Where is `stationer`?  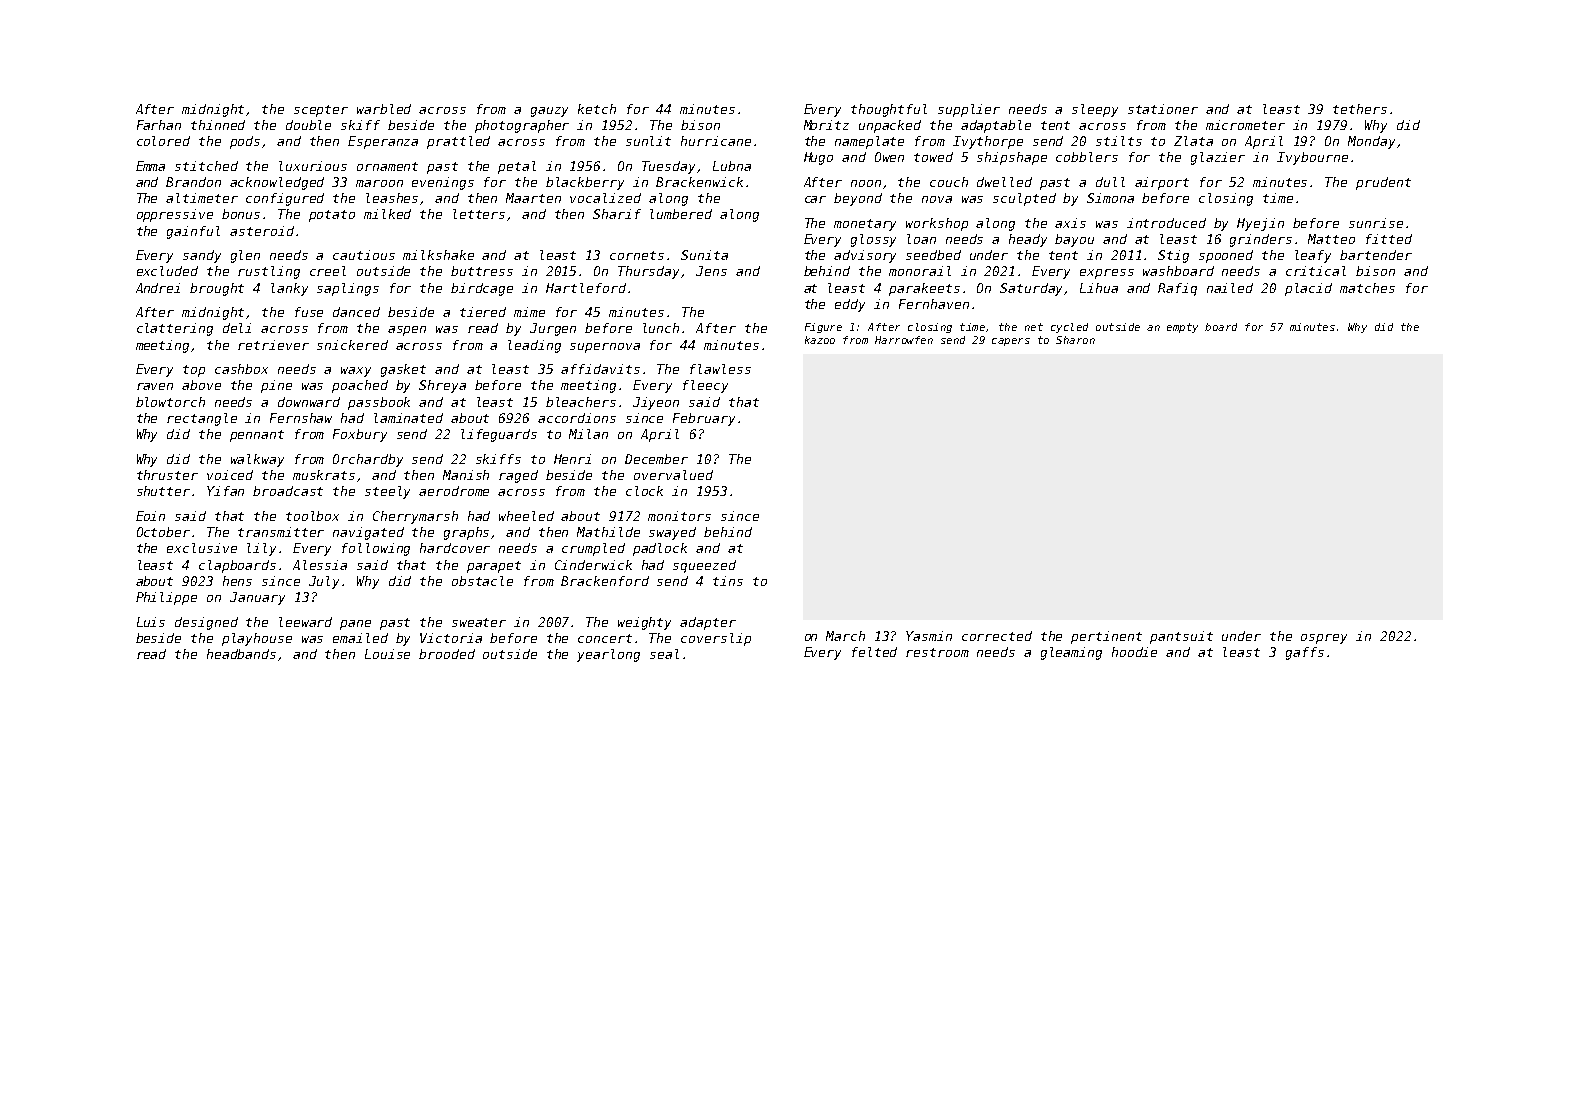 stationer is located at coordinates (1163, 109).
